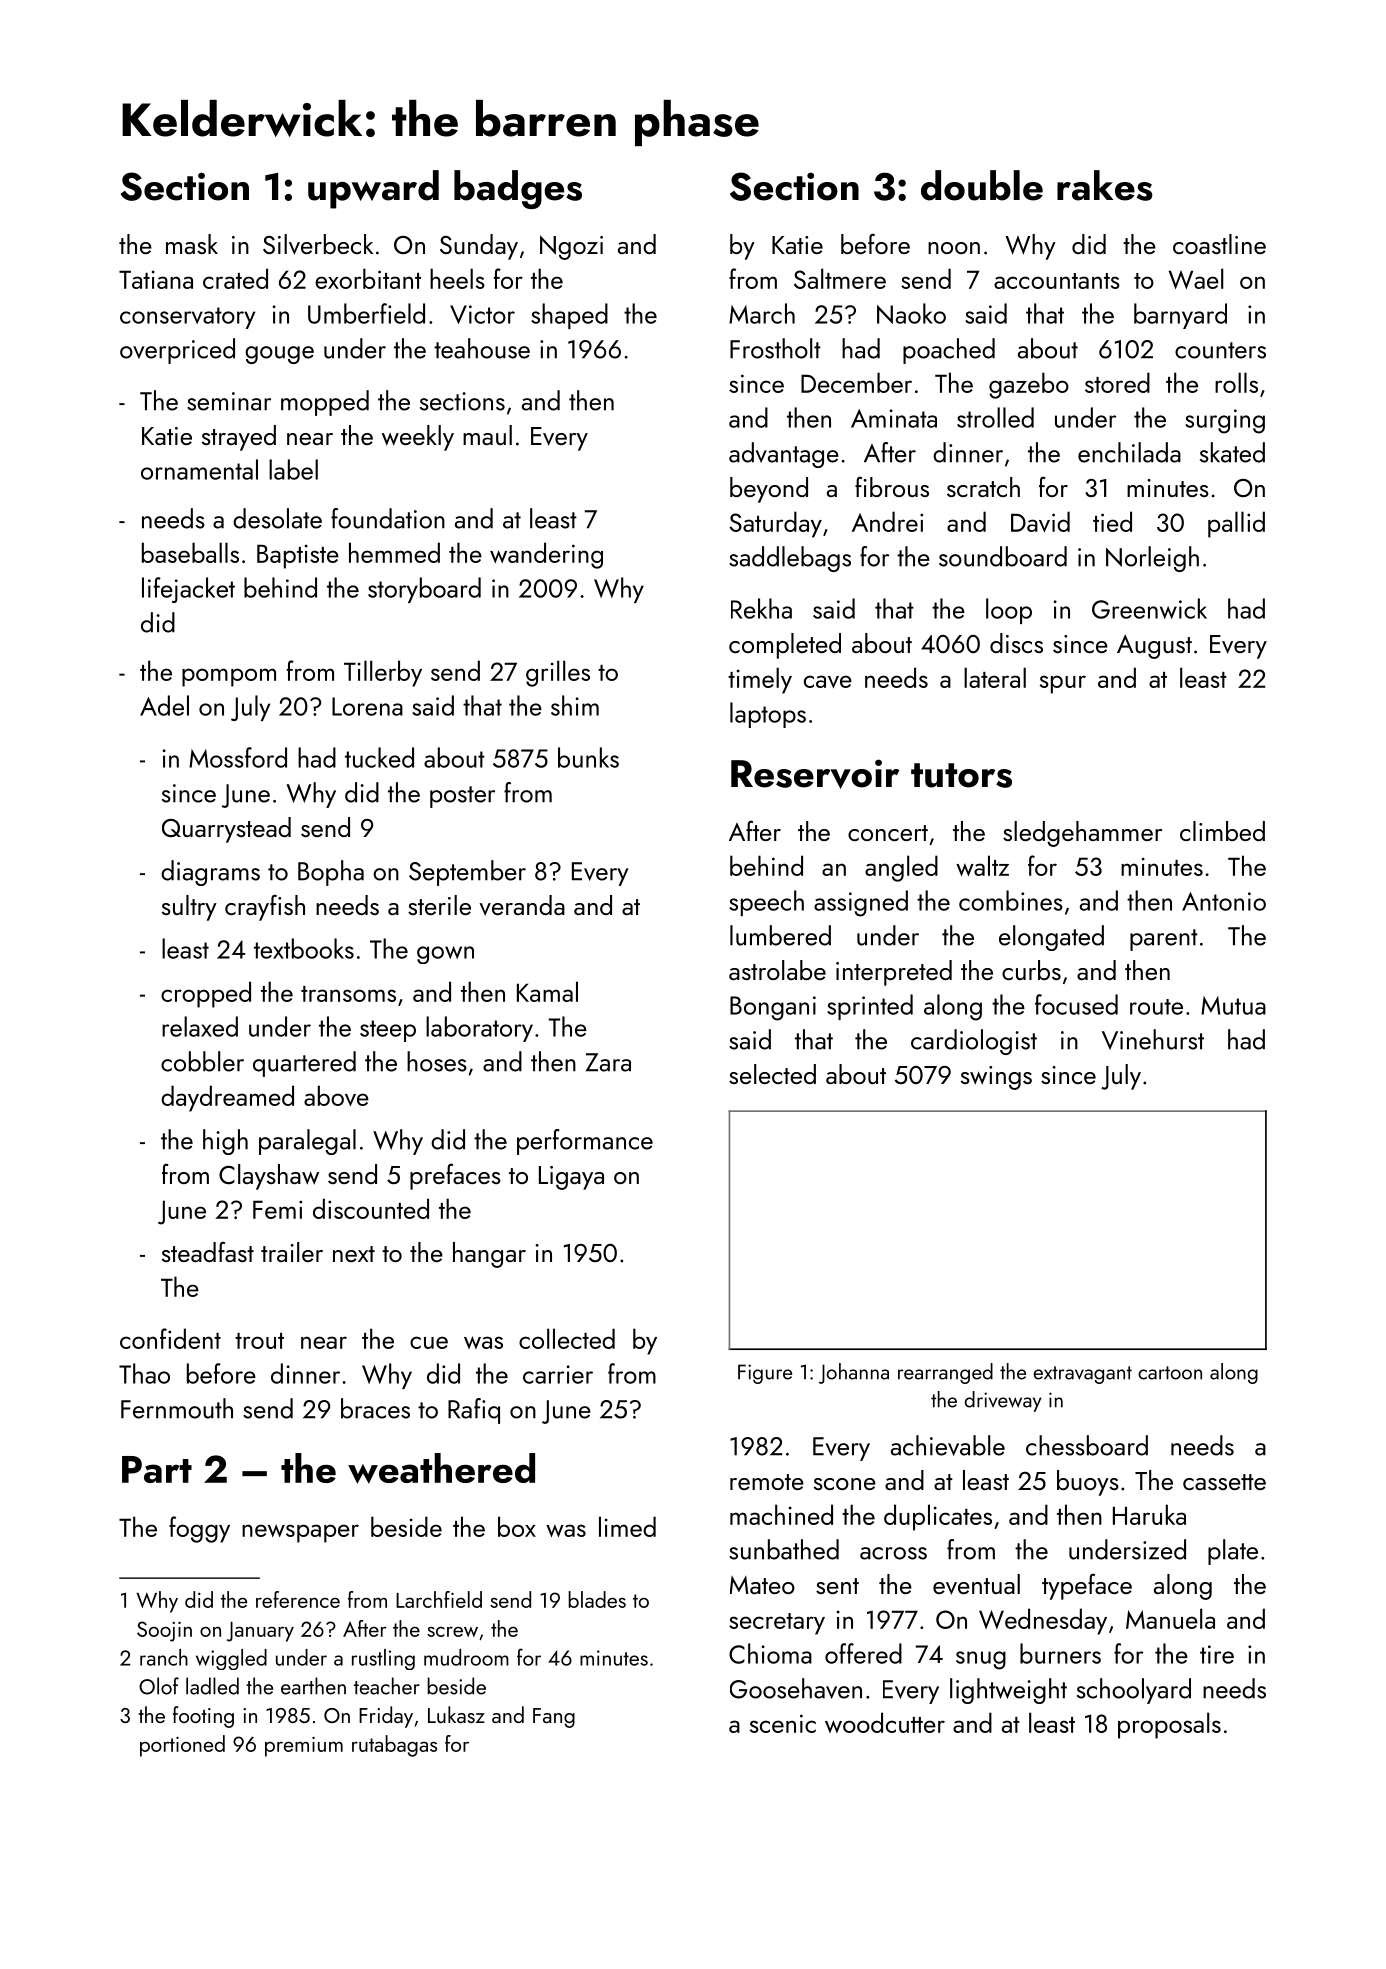  I want to click on rutabagas, so click(394, 1746).
